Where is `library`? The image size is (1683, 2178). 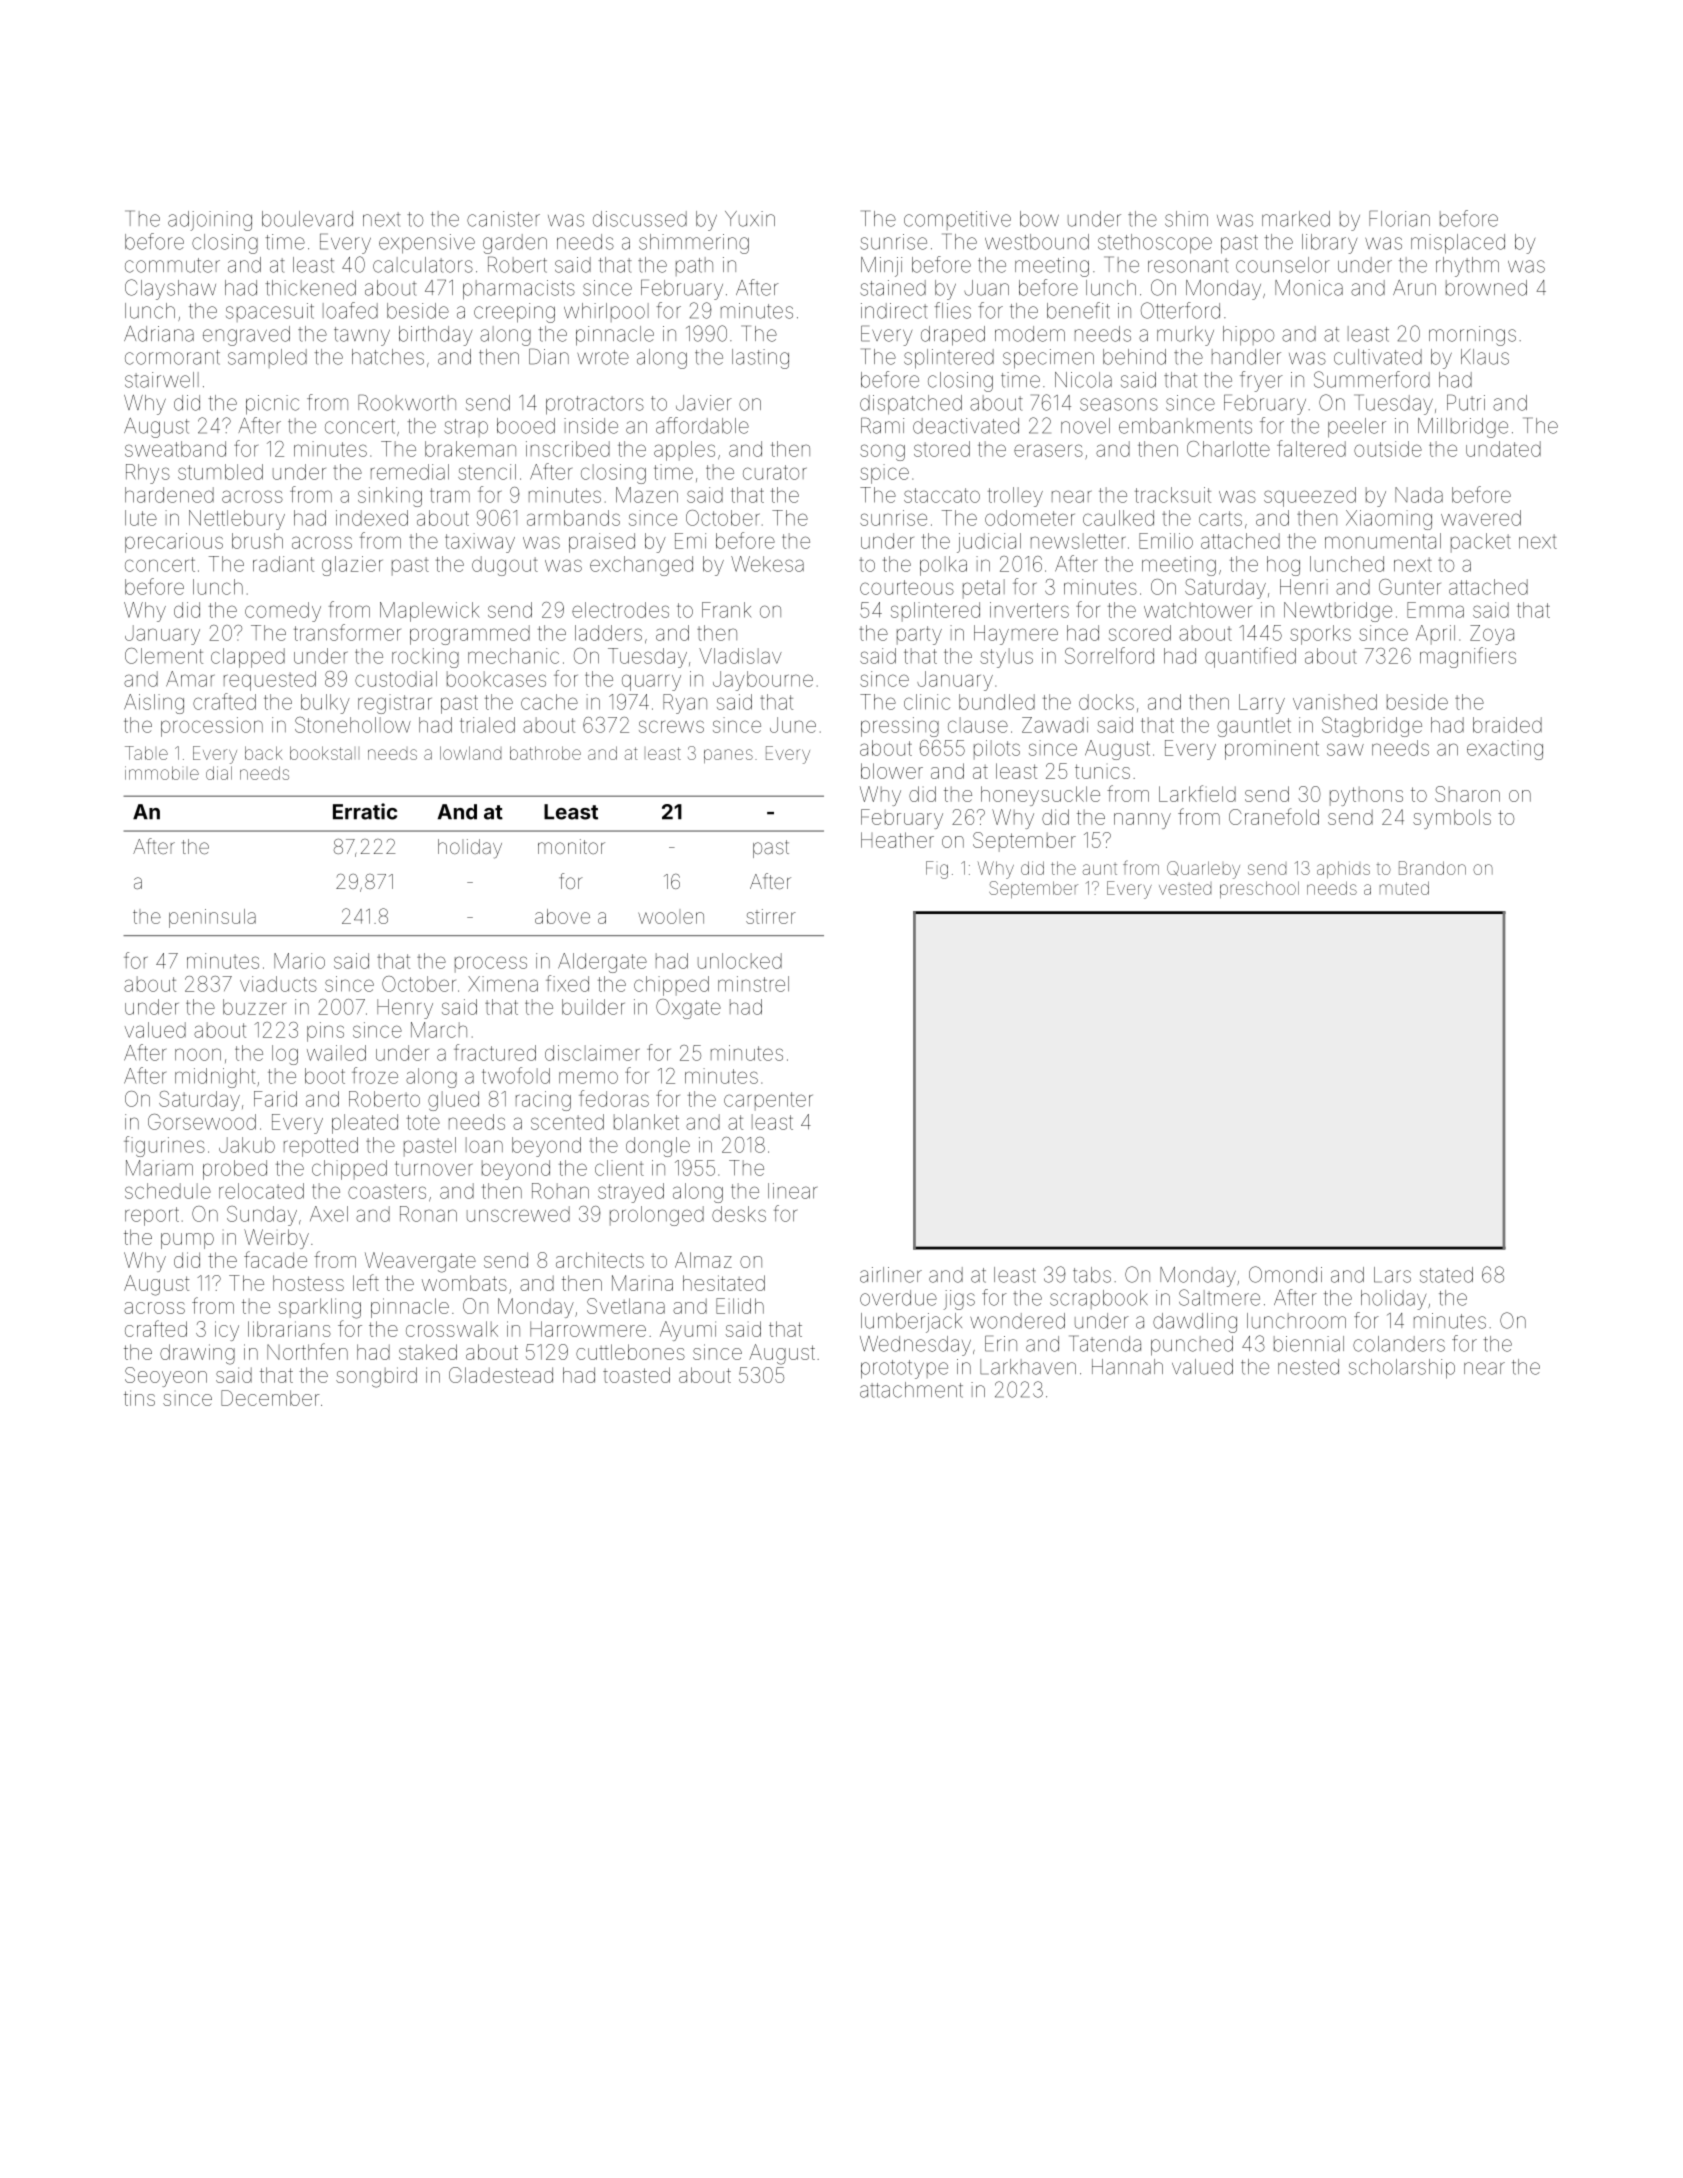 library is located at coordinates (1329, 244).
